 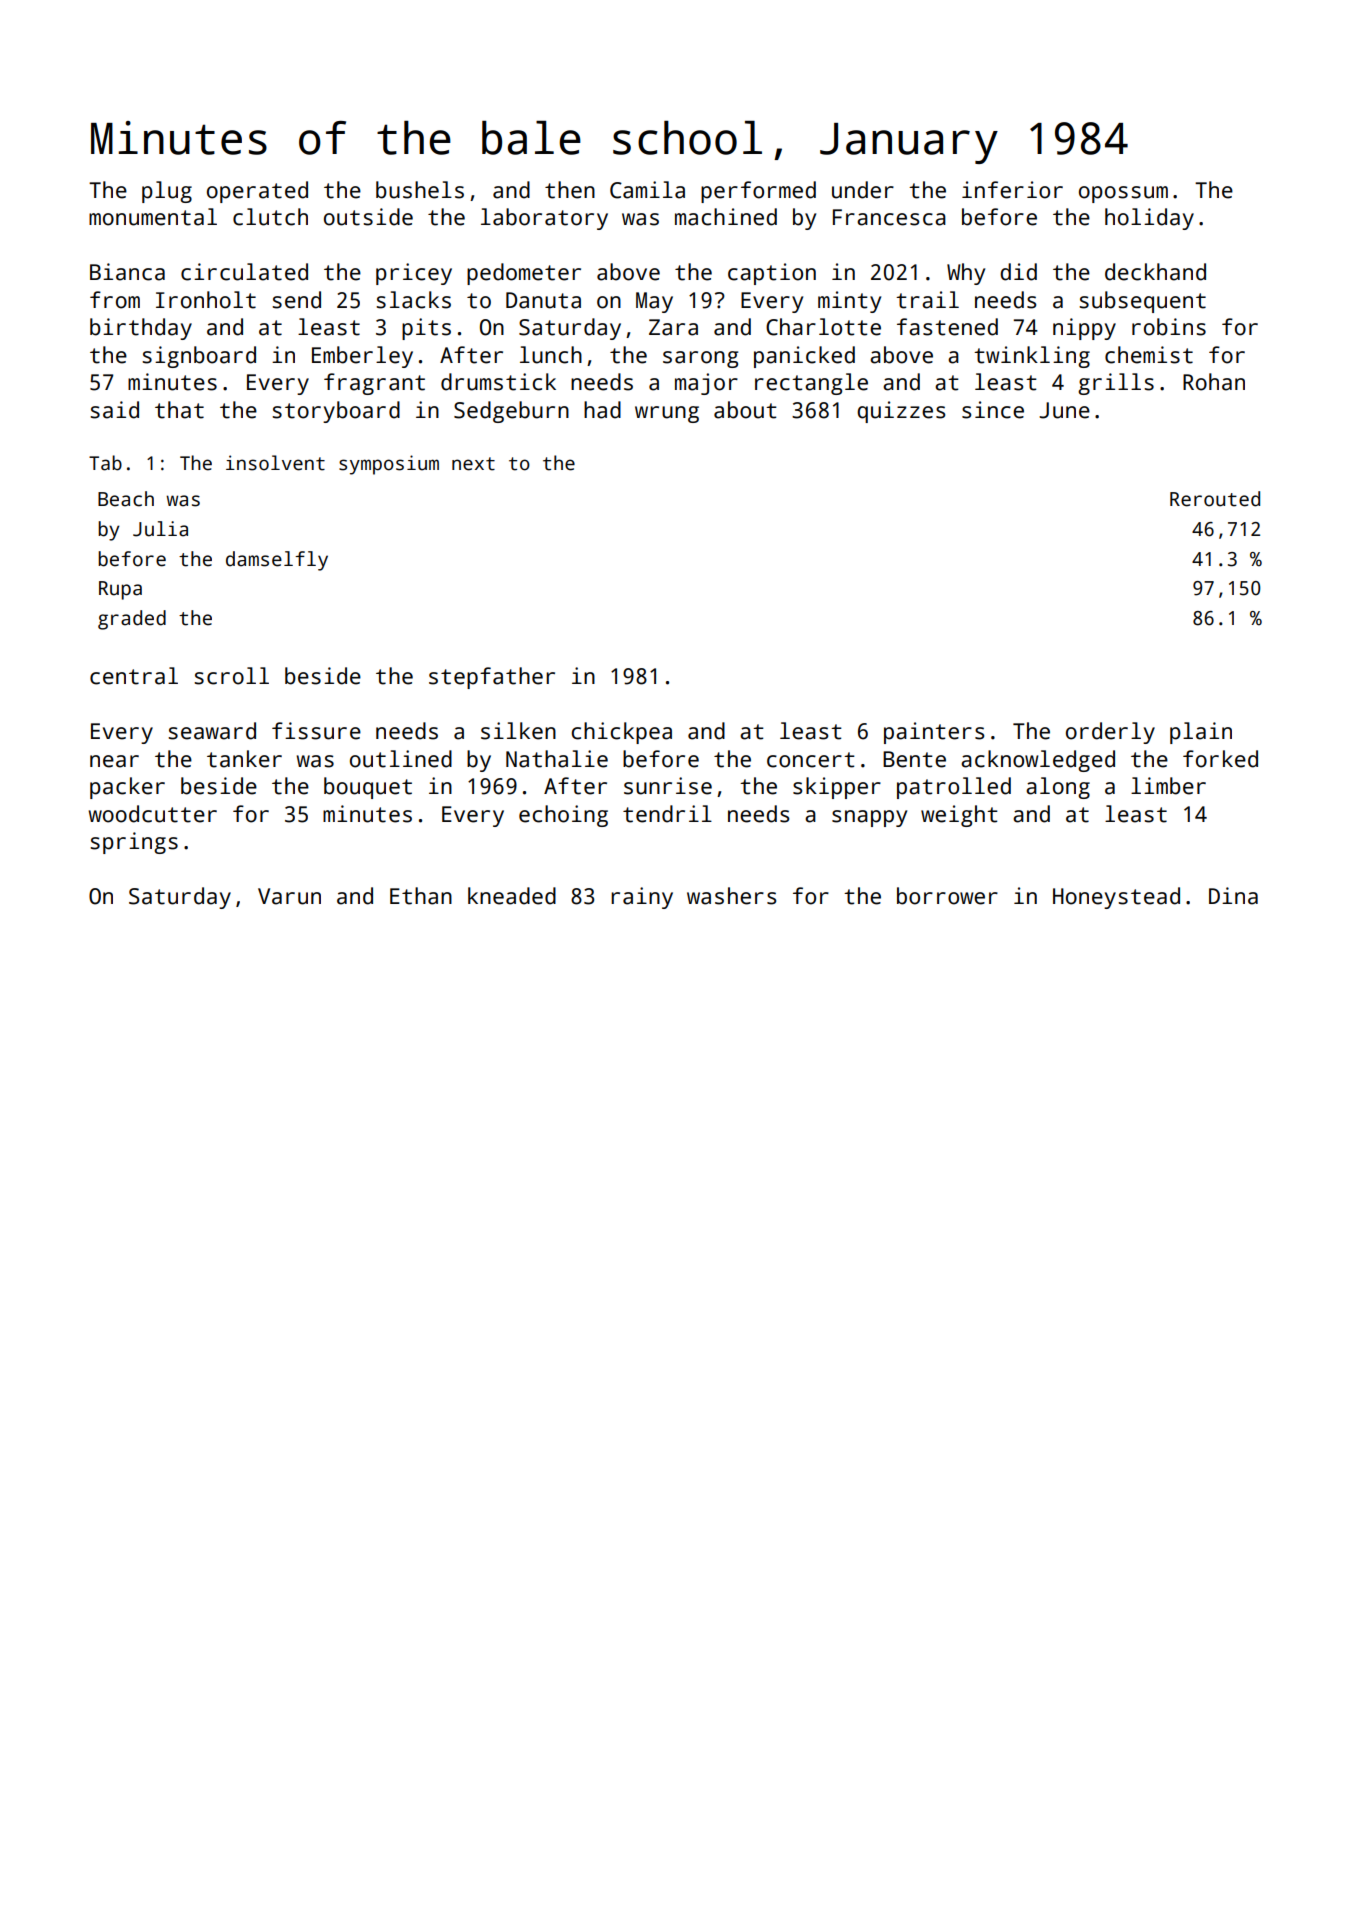 What do you see at coordinates (758, 192) in the page?
I see `performed` at bounding box center [758, 192].
